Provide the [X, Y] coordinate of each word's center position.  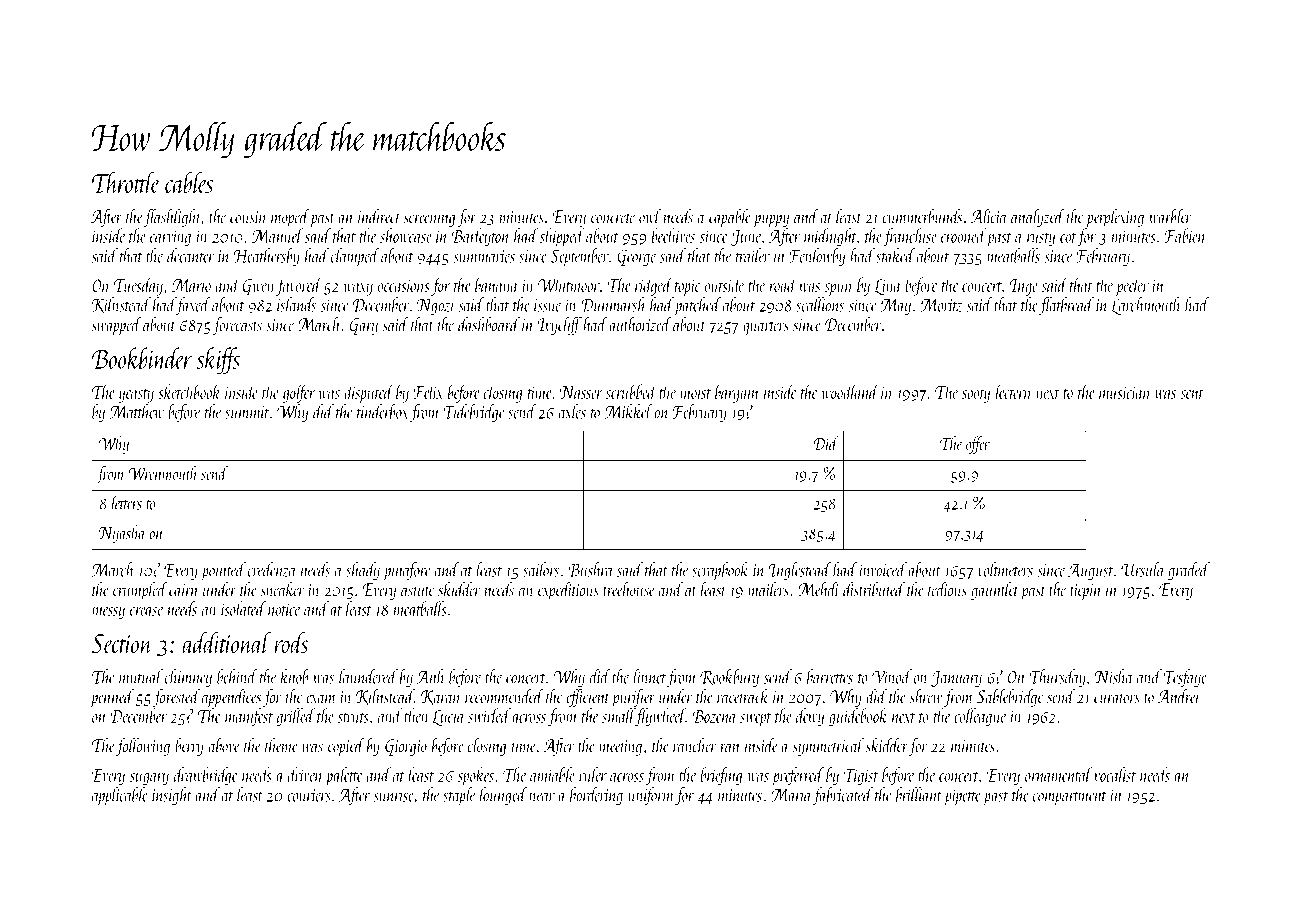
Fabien [1185, 235]
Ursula [1142, 569]
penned [112, 698]
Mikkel [629, 411]
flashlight [172, 217]
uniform [651, 796]
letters [127, 503]
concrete [613, 218]
